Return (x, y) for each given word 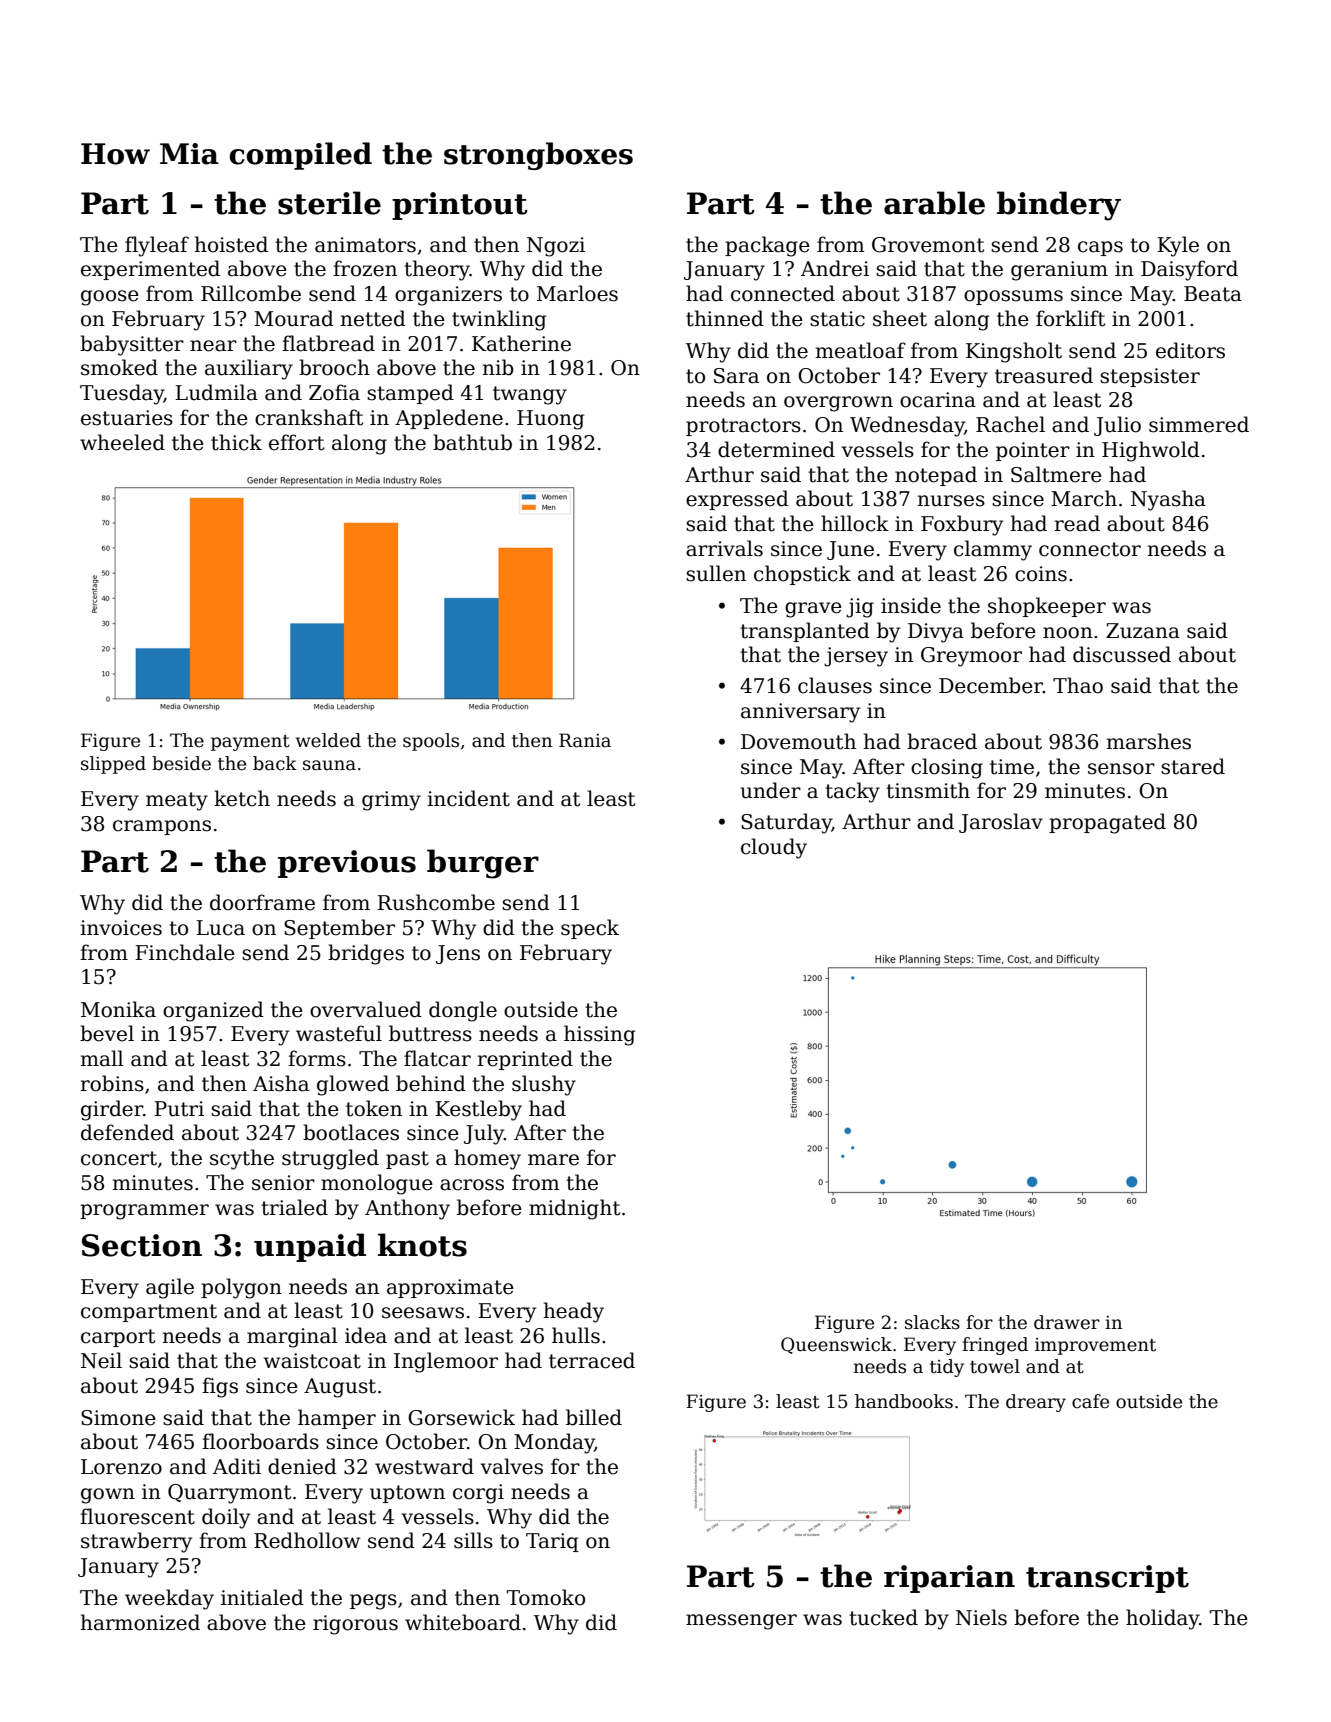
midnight (574, 1209)
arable (934, 203)
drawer (1067, 1322)
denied (302, 1466)
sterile (329, 203)
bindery (1059, 206)
